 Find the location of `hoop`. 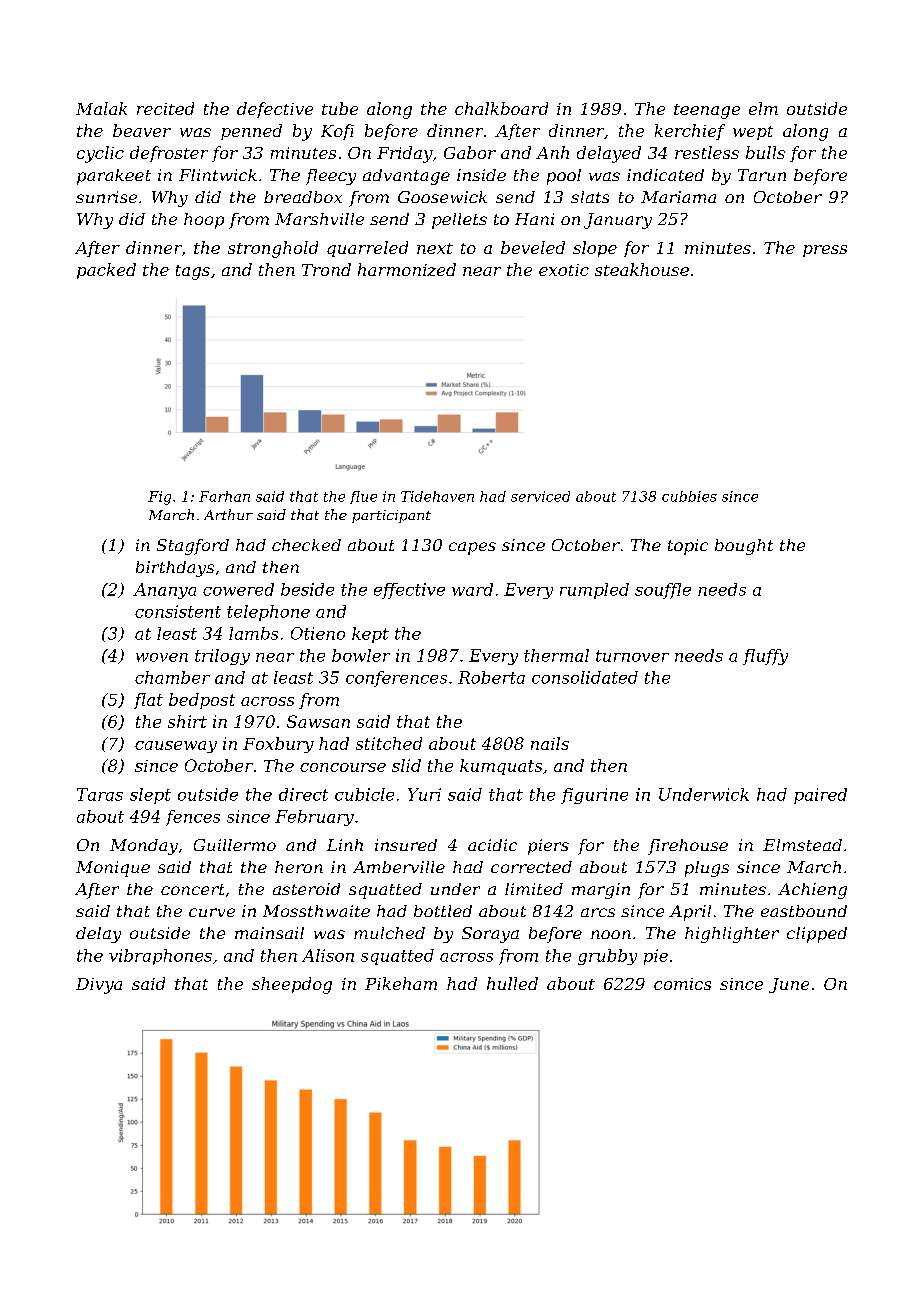

hoop is located at coordinates (204, 221).
